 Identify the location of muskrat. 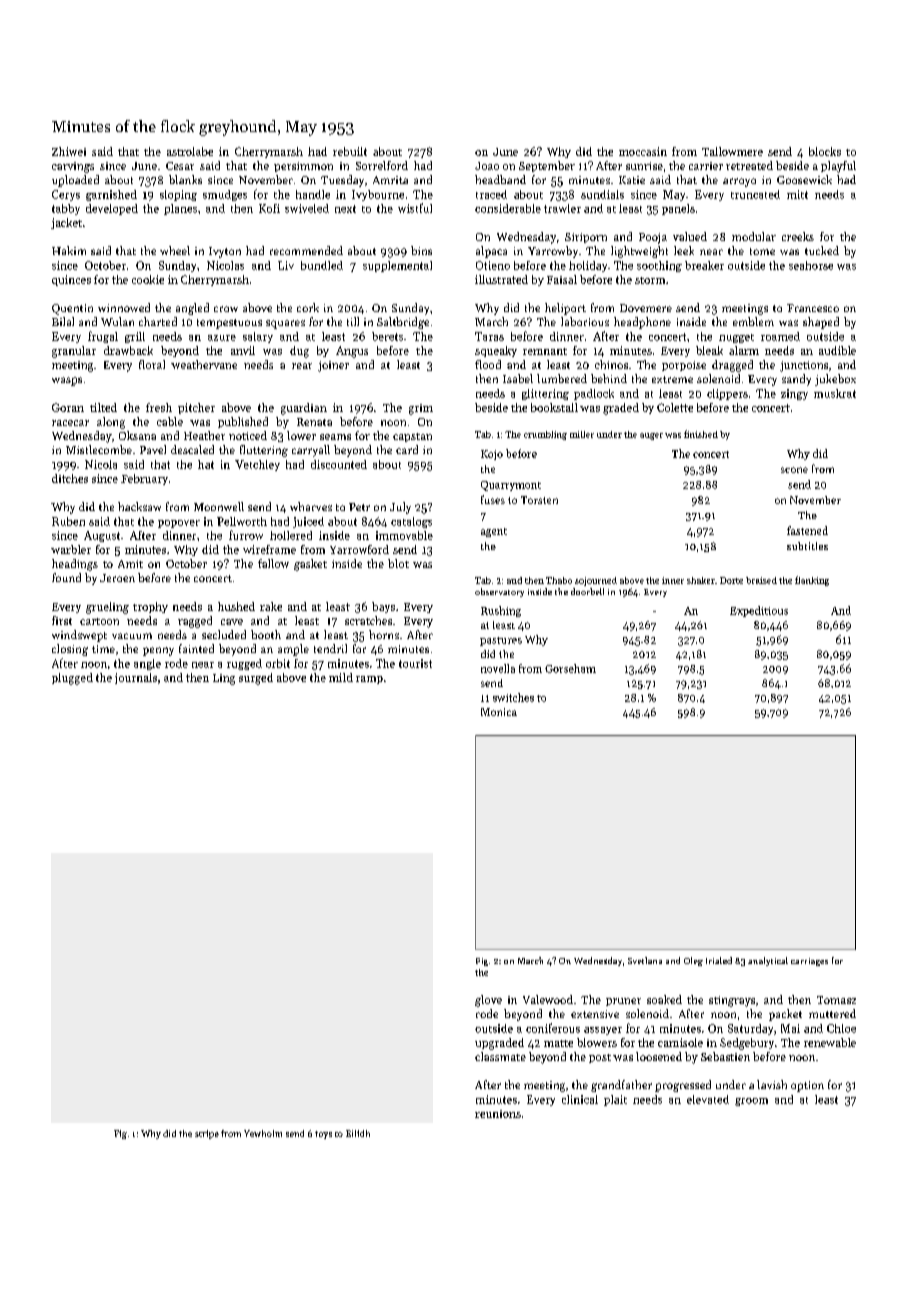
(835, 393).
